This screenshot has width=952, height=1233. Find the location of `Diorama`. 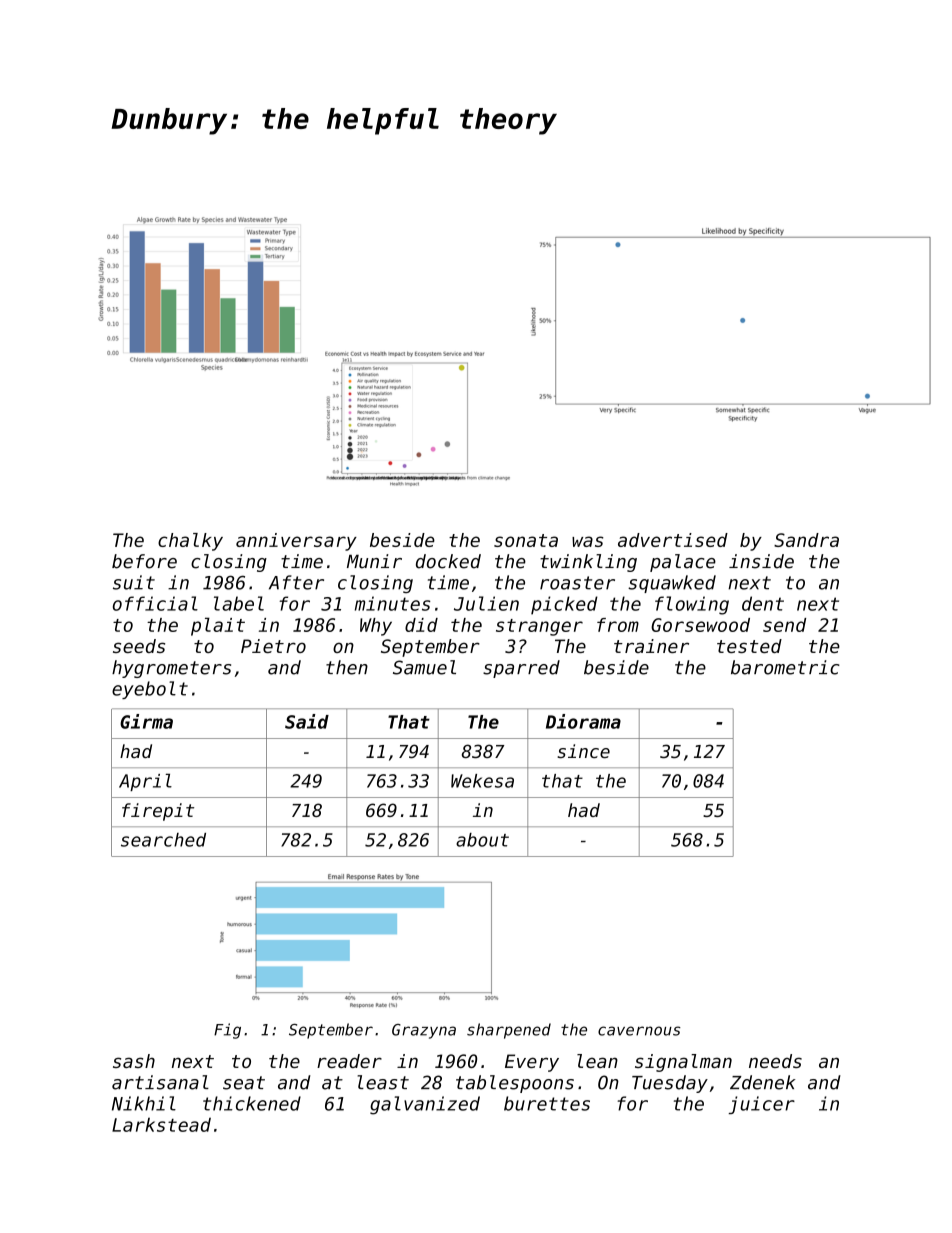

Diorama is located at coordinates (583, 721).
